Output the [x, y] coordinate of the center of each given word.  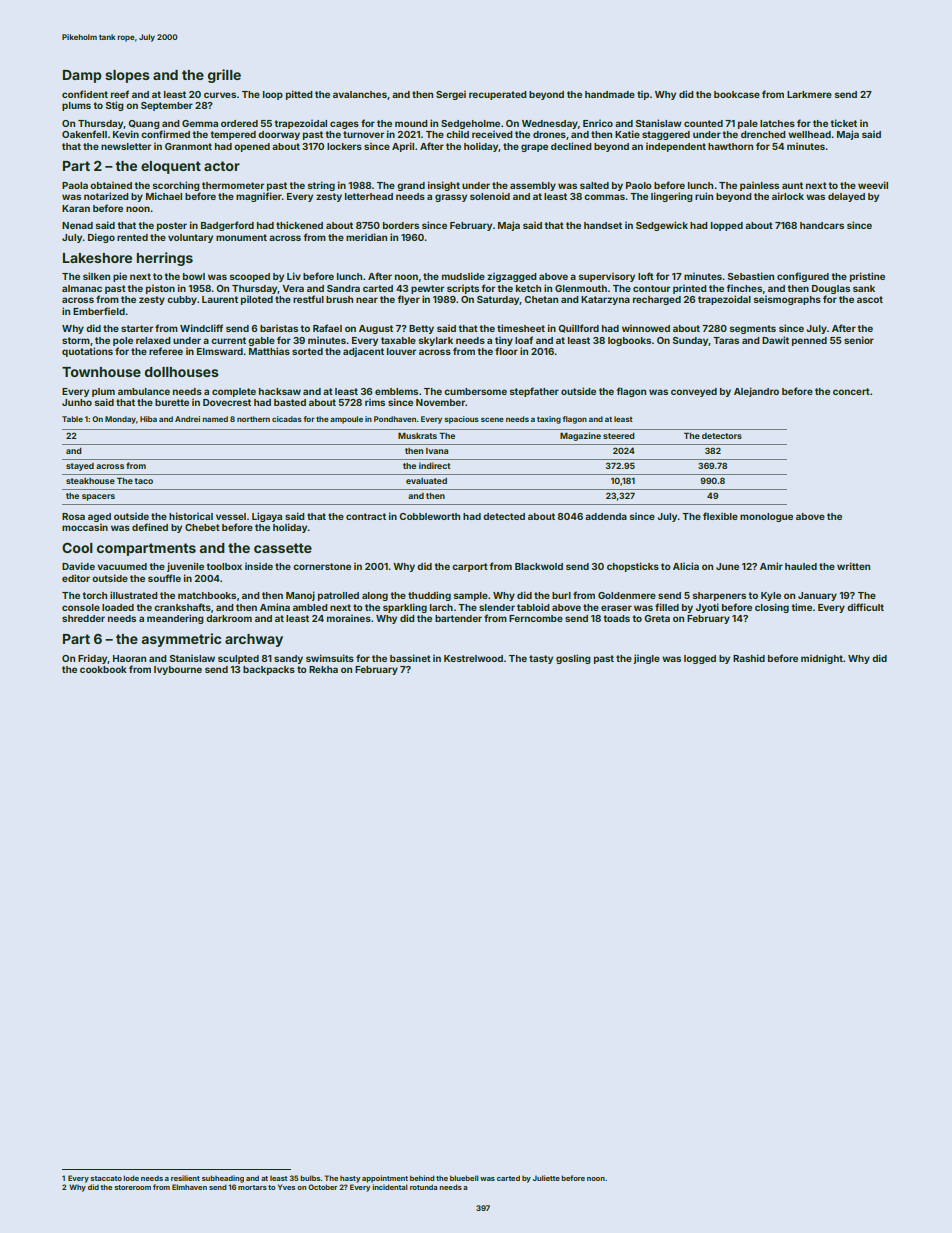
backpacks [269, 670]
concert [851, 391]
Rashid [749, 658]
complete [234, 392]
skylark [436, 341]
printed [690, 289]
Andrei [187, 419]
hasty [350, 1179]
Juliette [546, 1178]
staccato [106, 1178]
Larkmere [809, 94]
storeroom [132, 1187]
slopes [127, 76]
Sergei [451, 95]
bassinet [410, 658]
